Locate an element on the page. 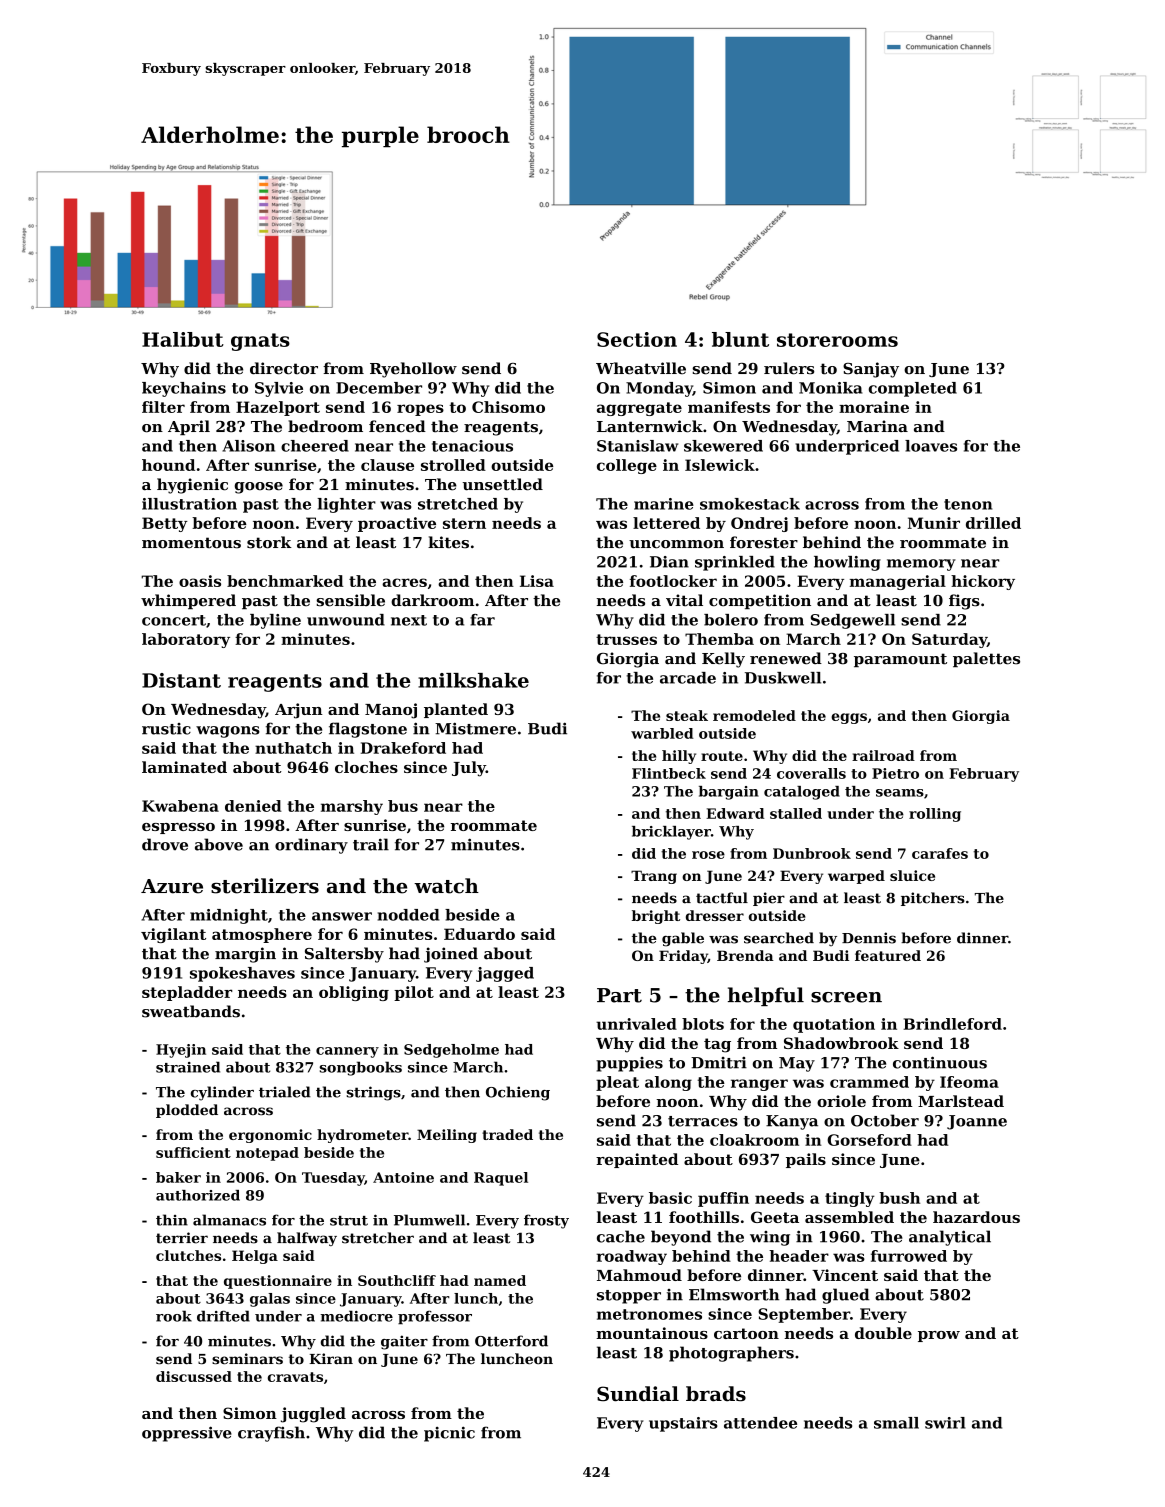 This image has height=1507, width=1165. palettes is located at coordinates (986, 659).
